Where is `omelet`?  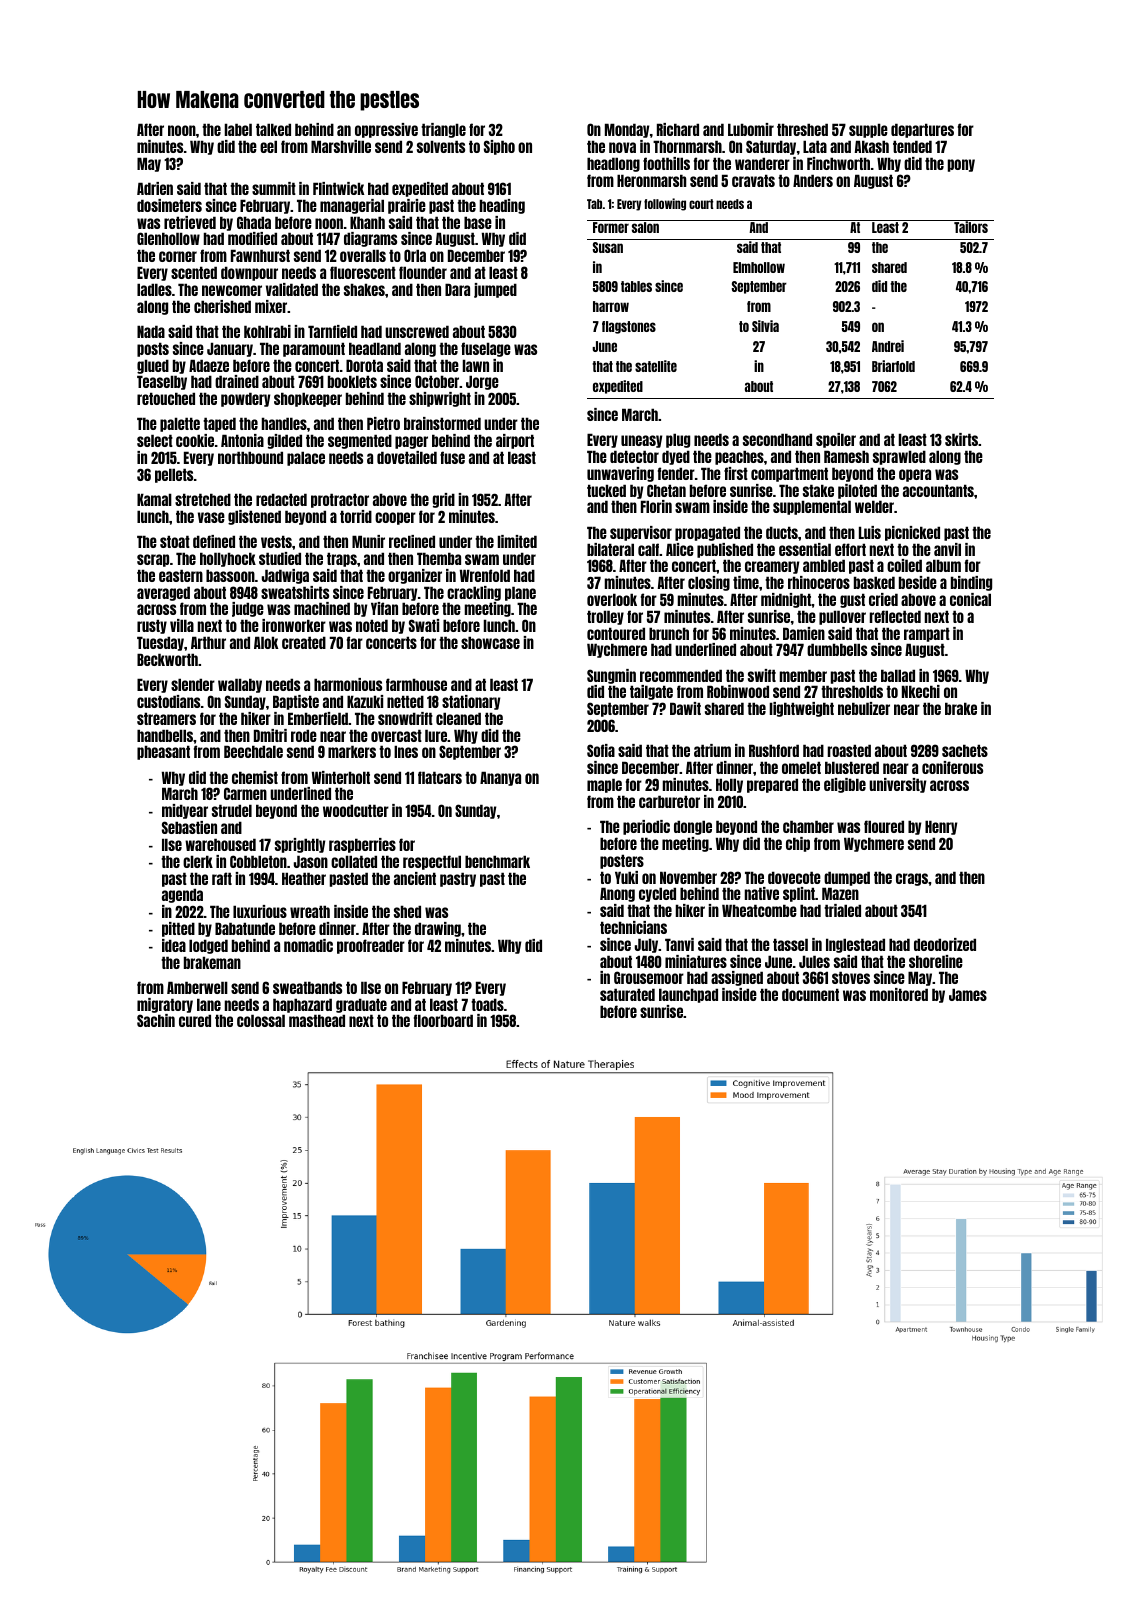
omelet is located at coordinates (801, 767).
